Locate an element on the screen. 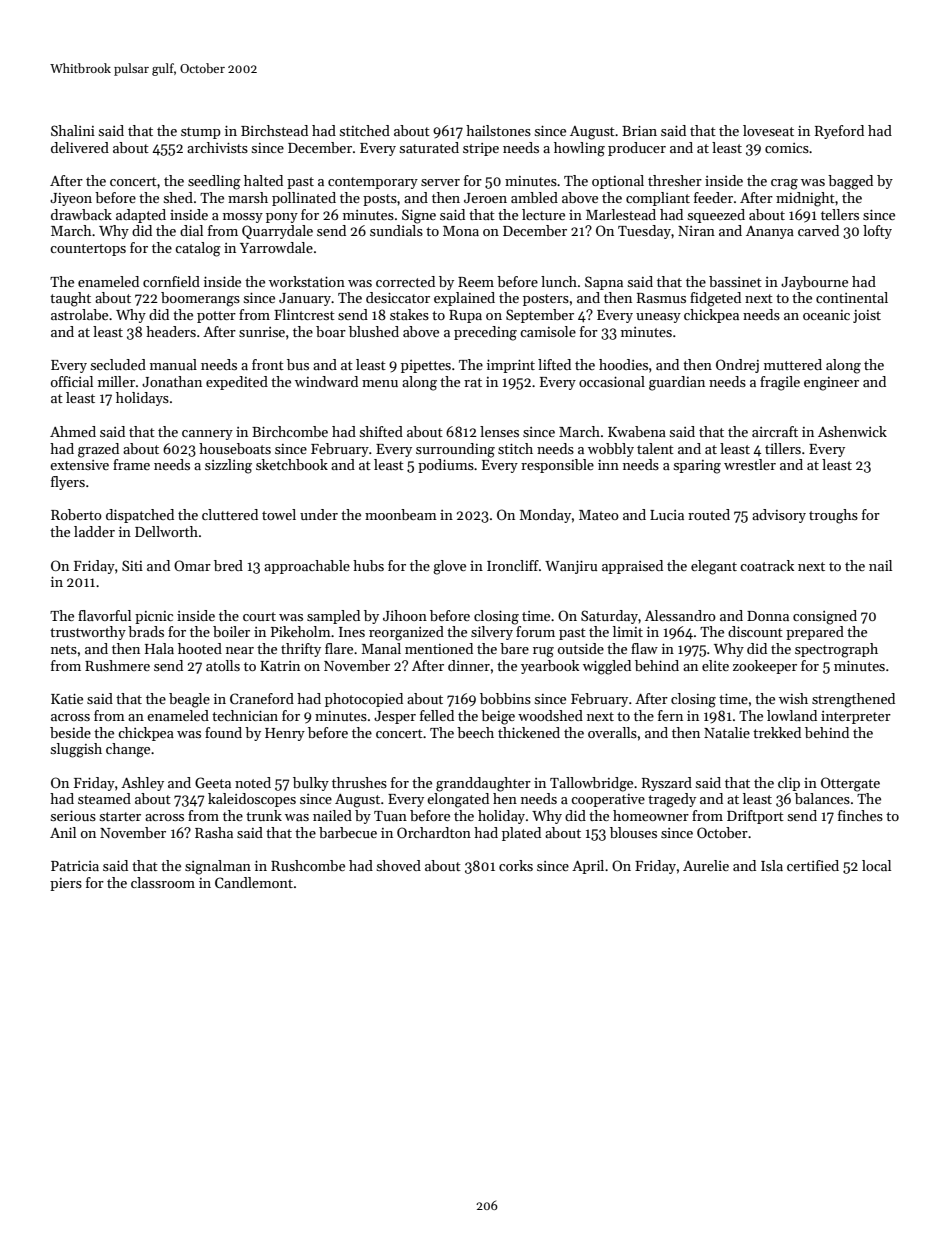 The width and height of the screenshot is (952, 1233). classroom is located at coordinates (163, 882).
